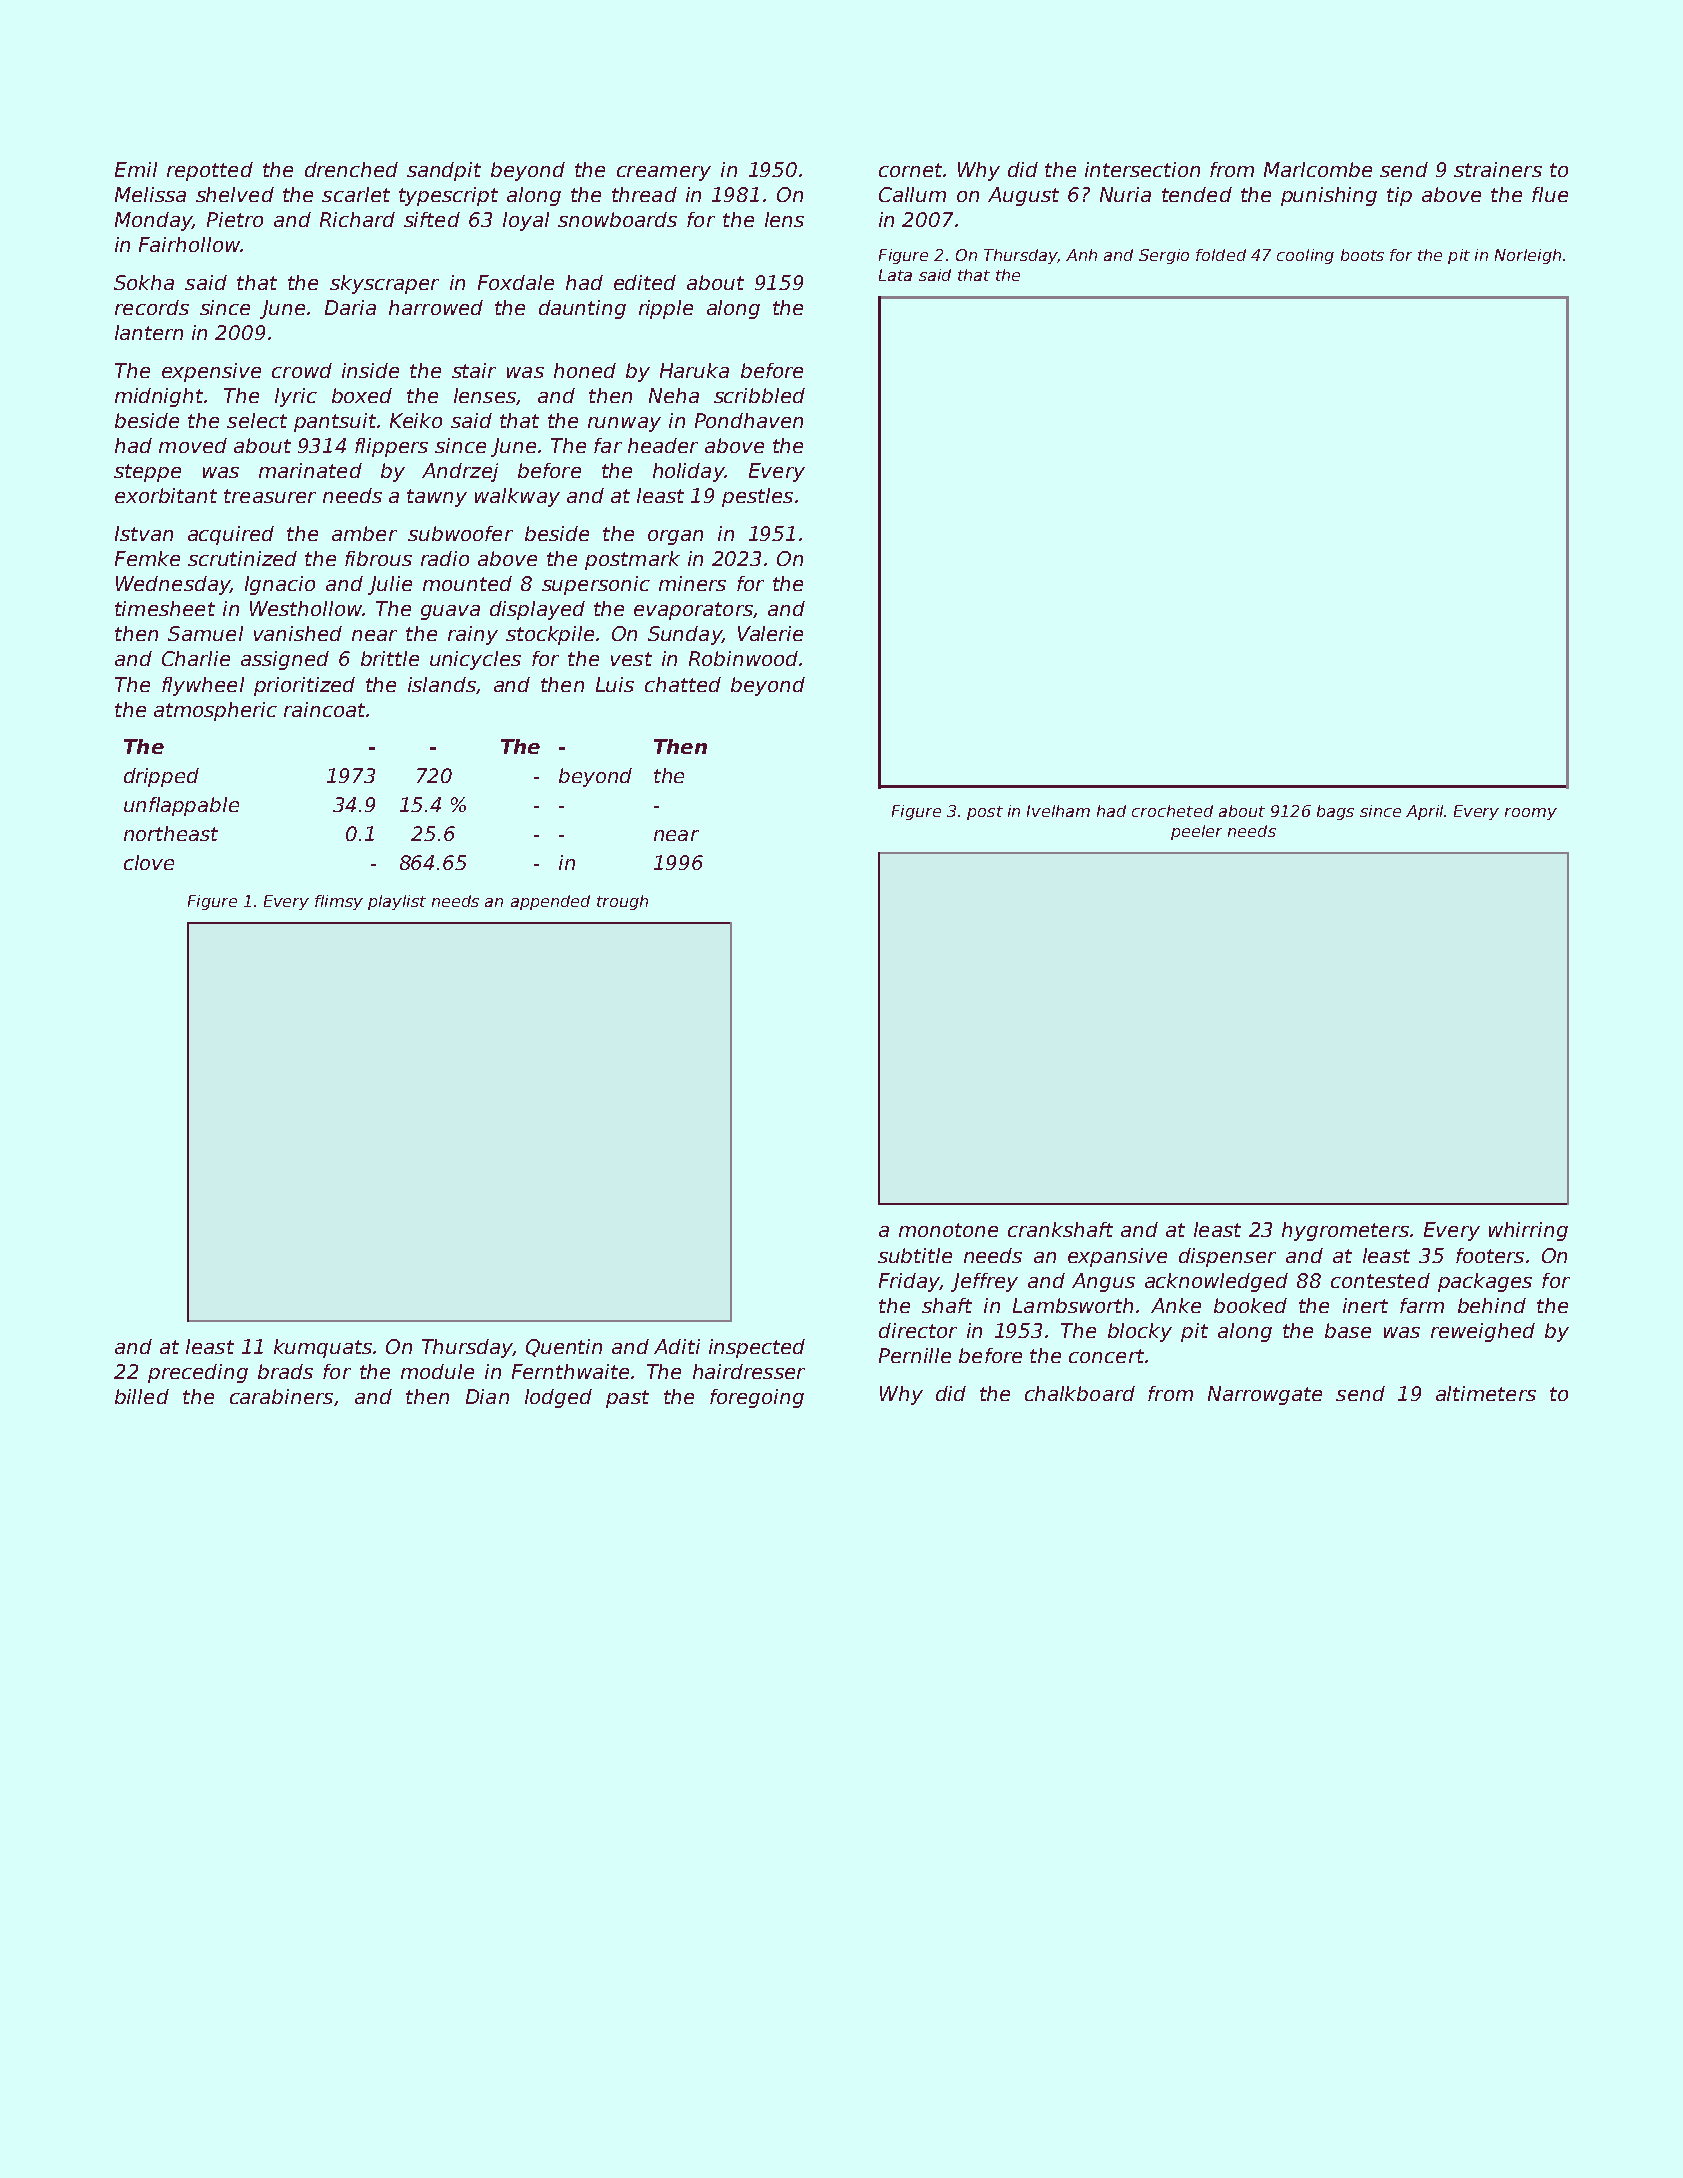  What do you see at coordinates (948, 1230) in the document?
I see `monotone` at bounding box center [948, 1230].
